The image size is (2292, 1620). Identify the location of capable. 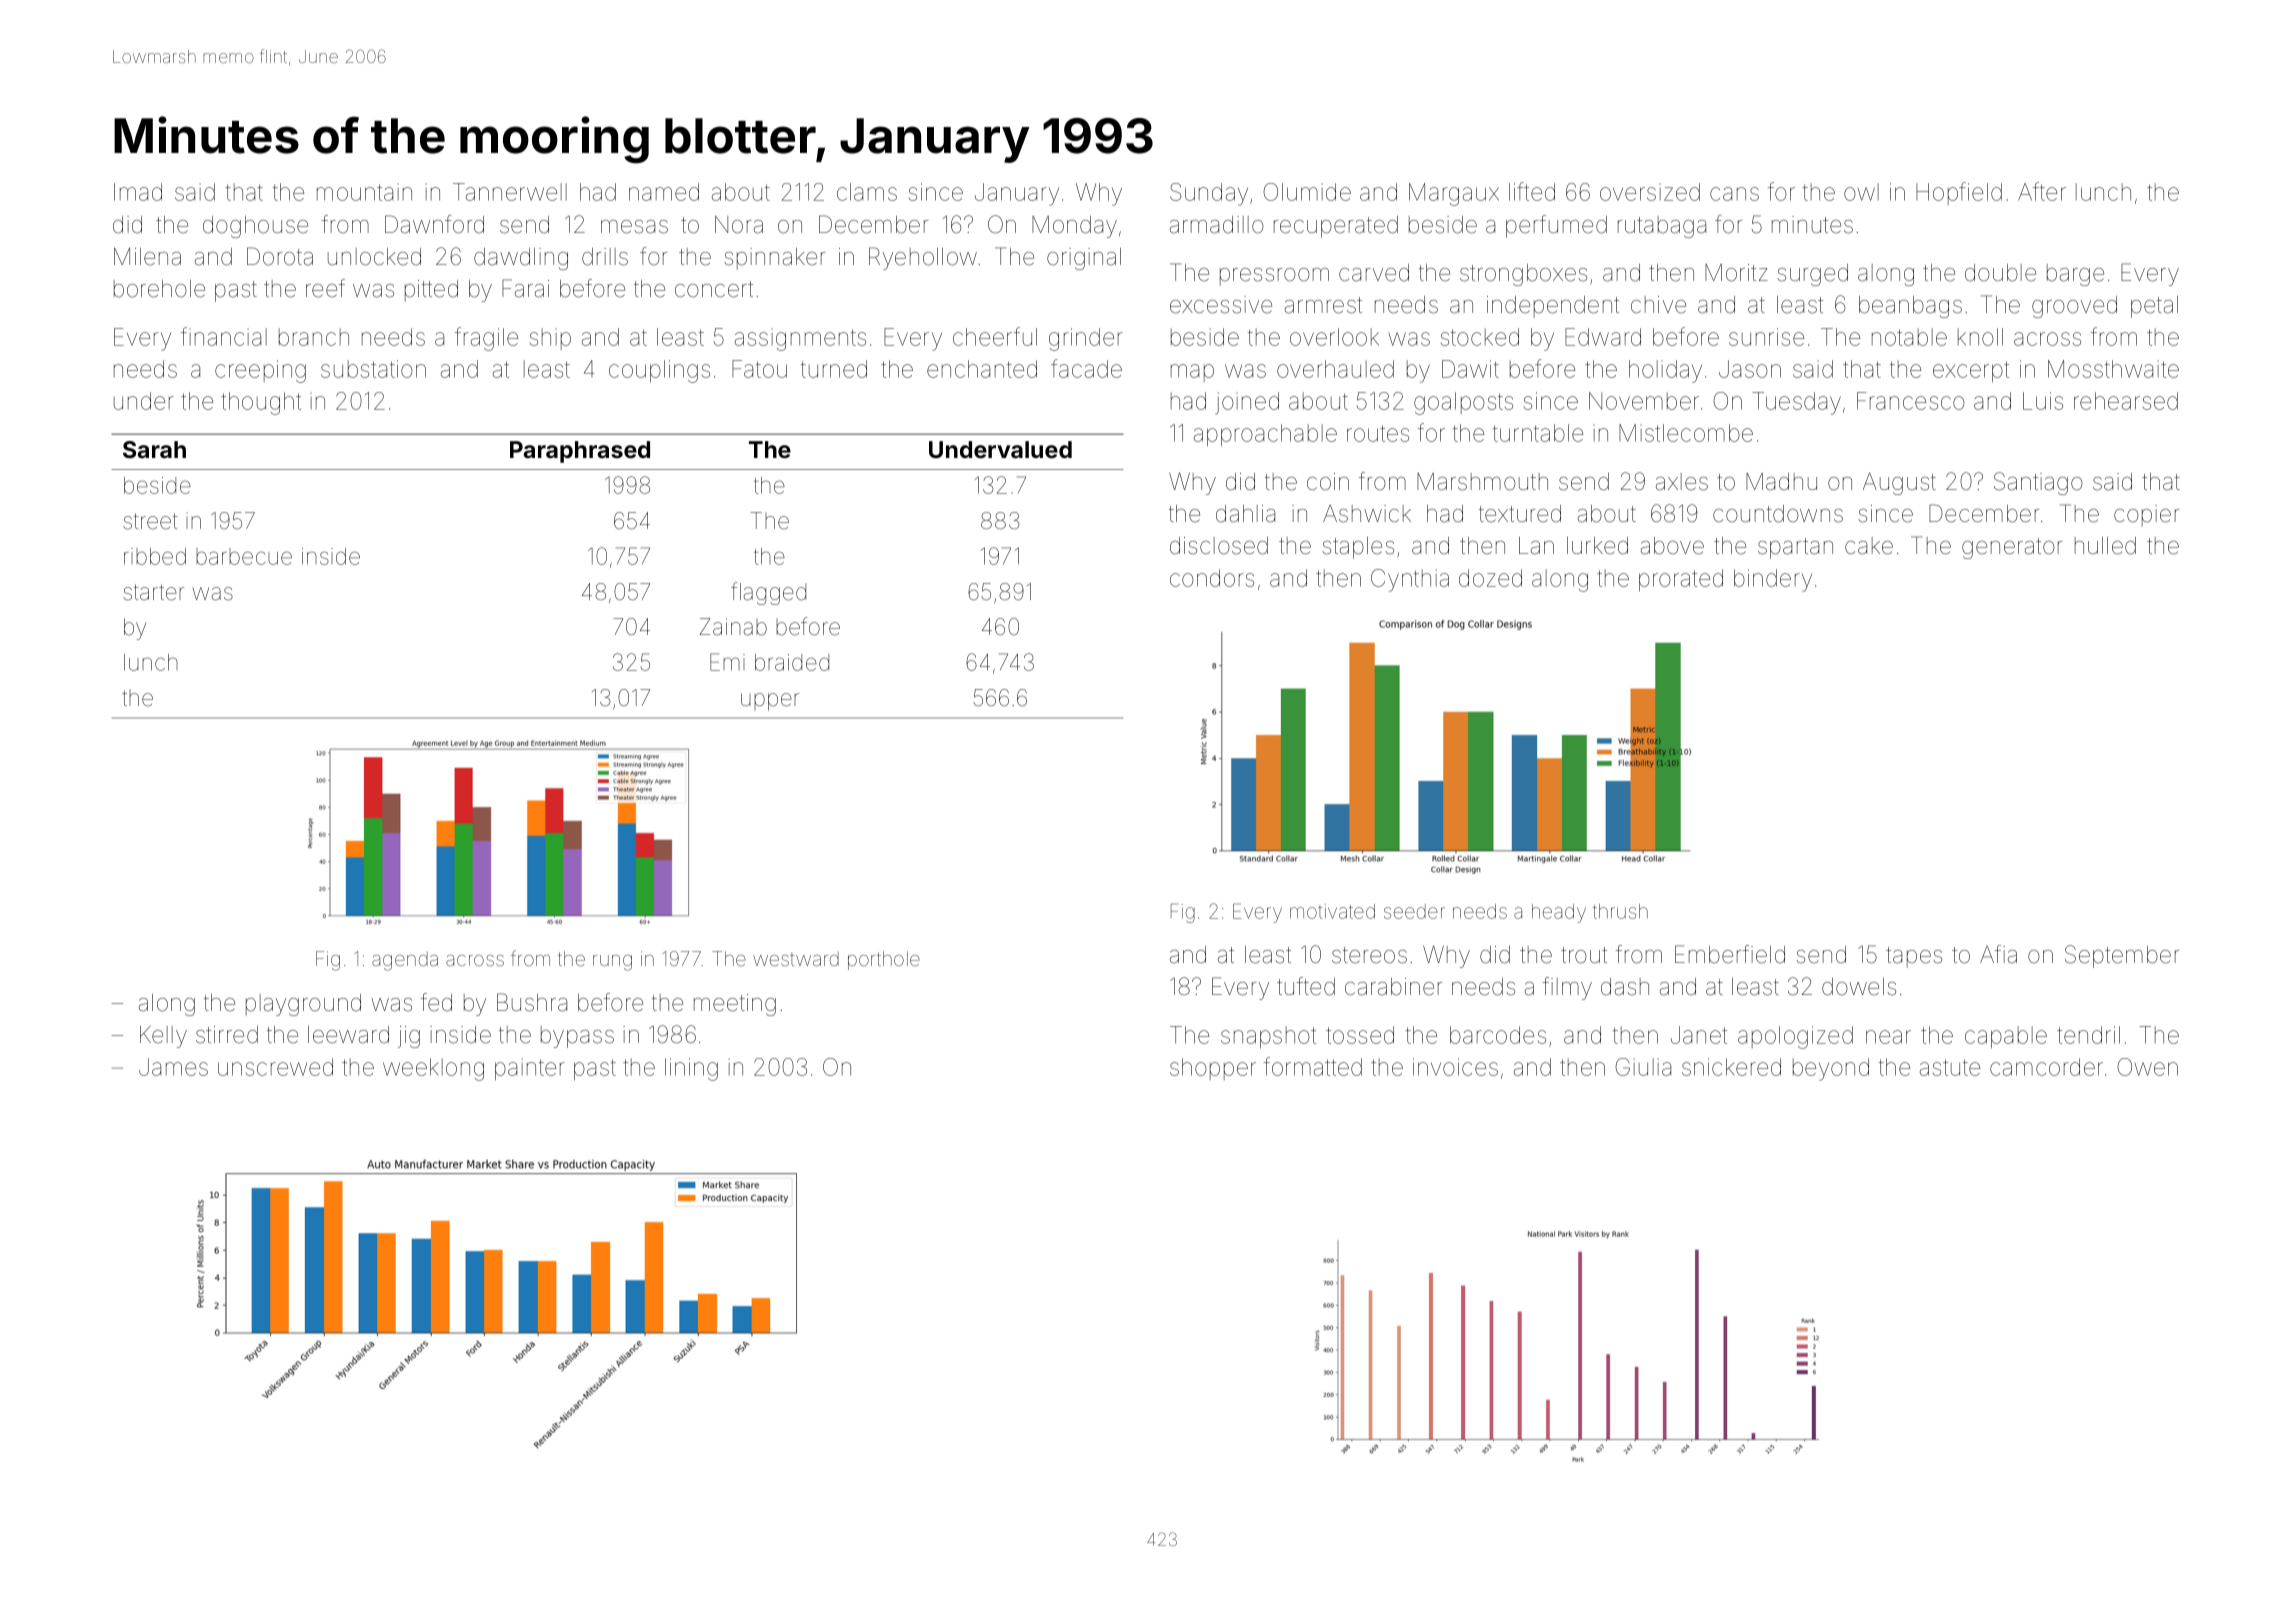
(2006, 1037).
